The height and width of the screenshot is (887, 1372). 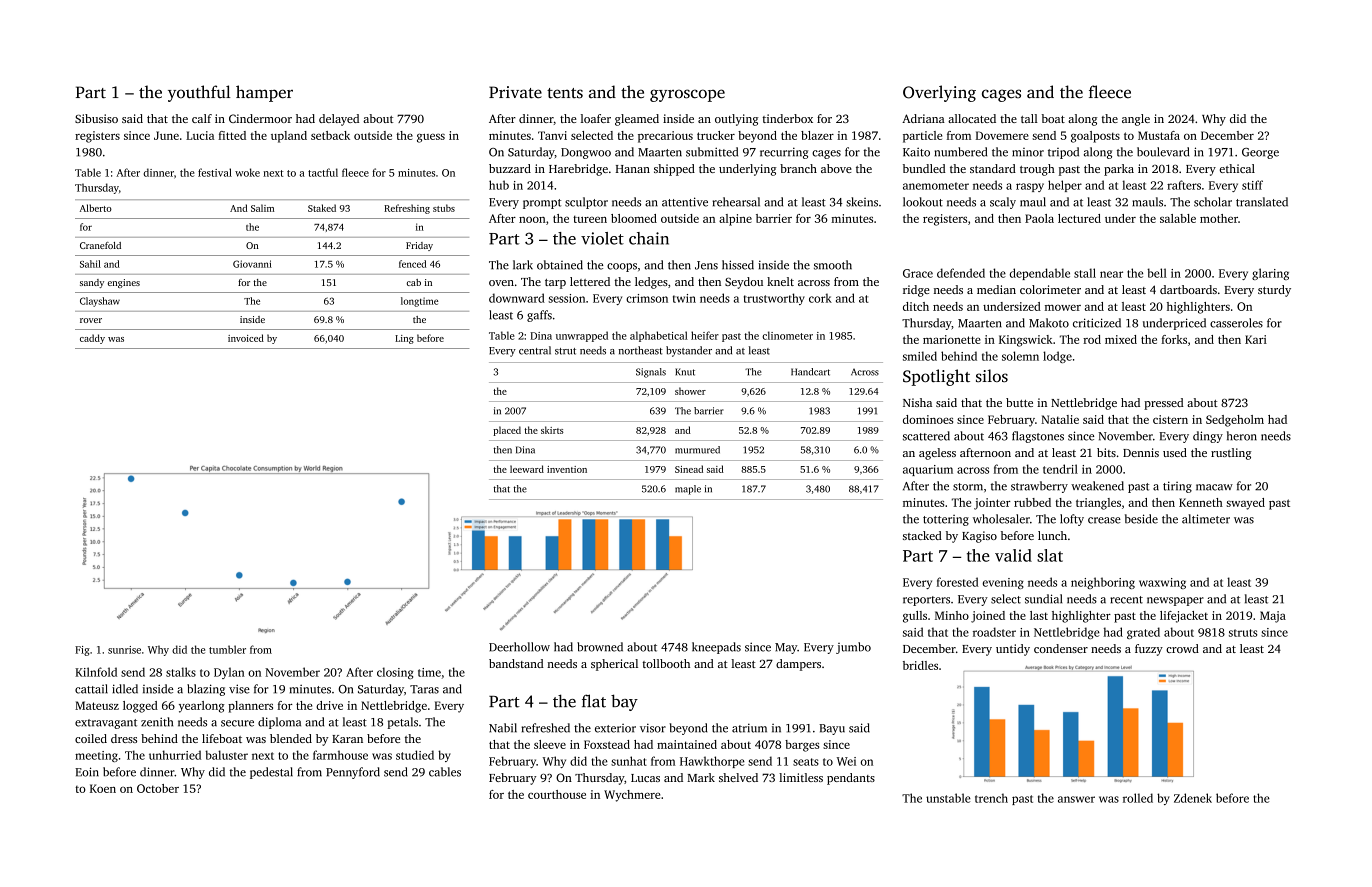 What do you see at coordinates (1182, 648) in the screenshot?
I see `crowd` at bounding box center [1182, 648].
